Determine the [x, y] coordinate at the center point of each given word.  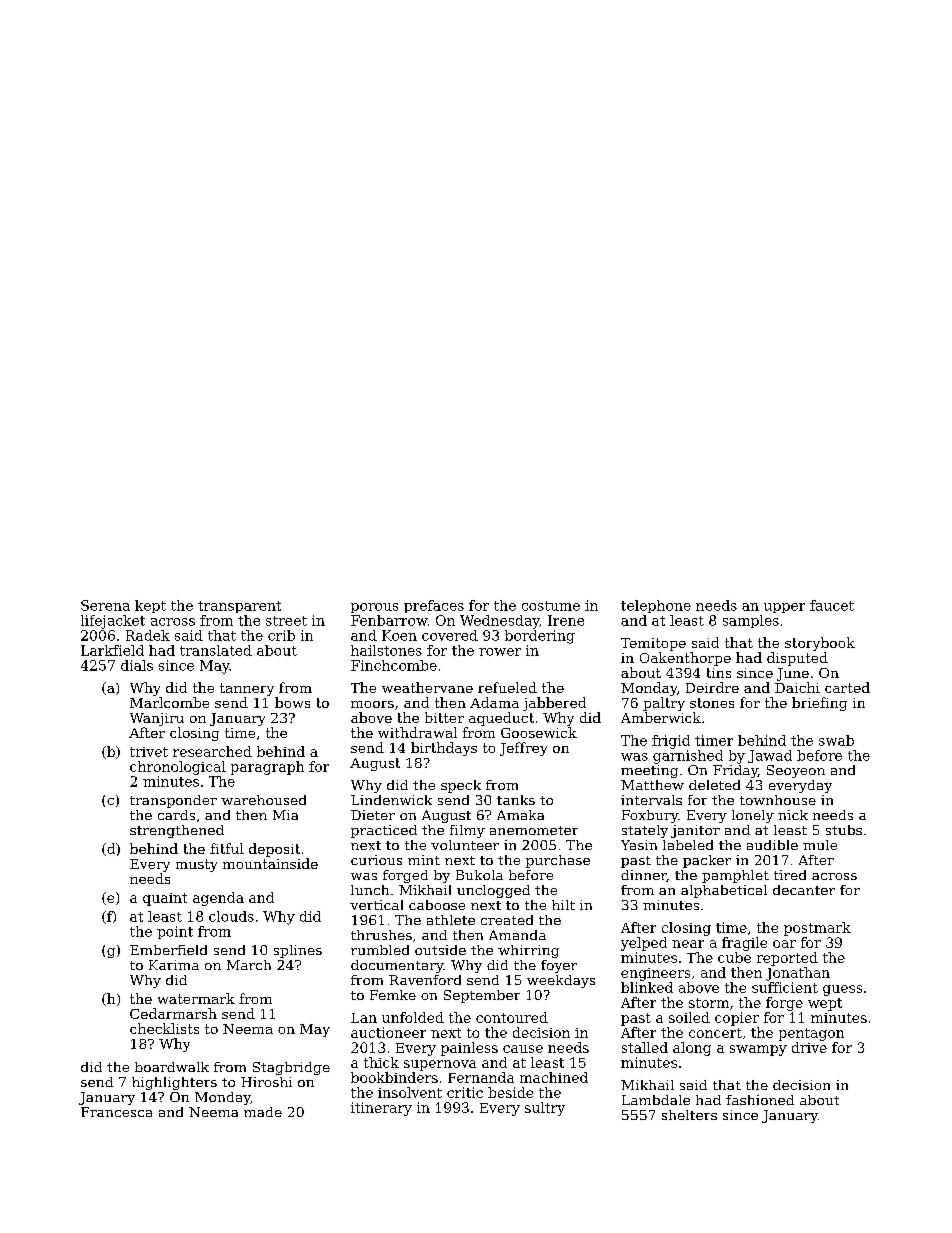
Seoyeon [796, 771]
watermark [196, 998]
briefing [819, 704]
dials [137, 665]
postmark [817, 929]
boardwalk [172, 1067]
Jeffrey [523, 749]
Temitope [653, 644]
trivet [149, 752]
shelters [689, 1115]
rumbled [380, 950]
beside [510, 1092]
